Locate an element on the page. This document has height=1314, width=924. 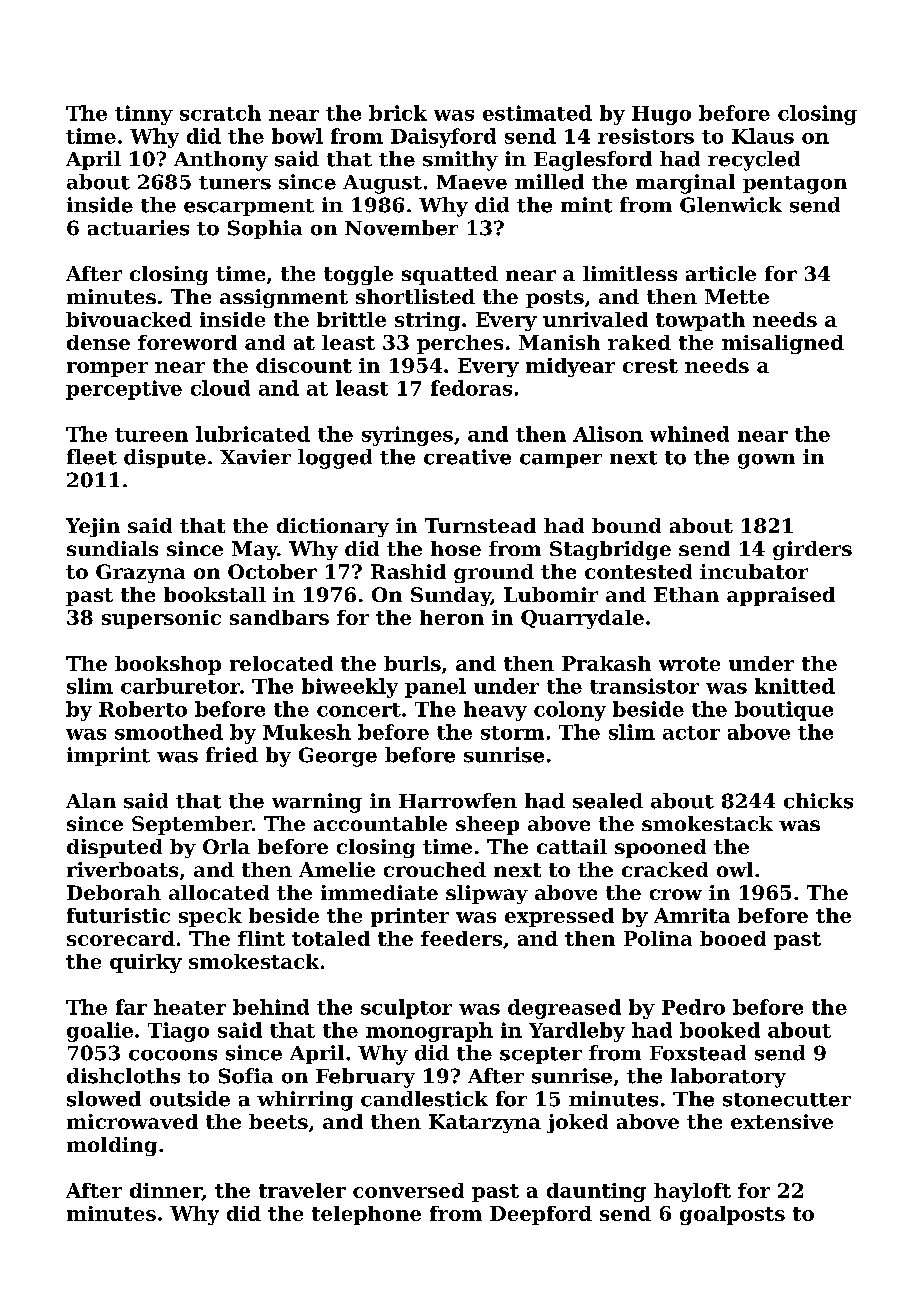
quirky is located at coordinates (146, 963).
